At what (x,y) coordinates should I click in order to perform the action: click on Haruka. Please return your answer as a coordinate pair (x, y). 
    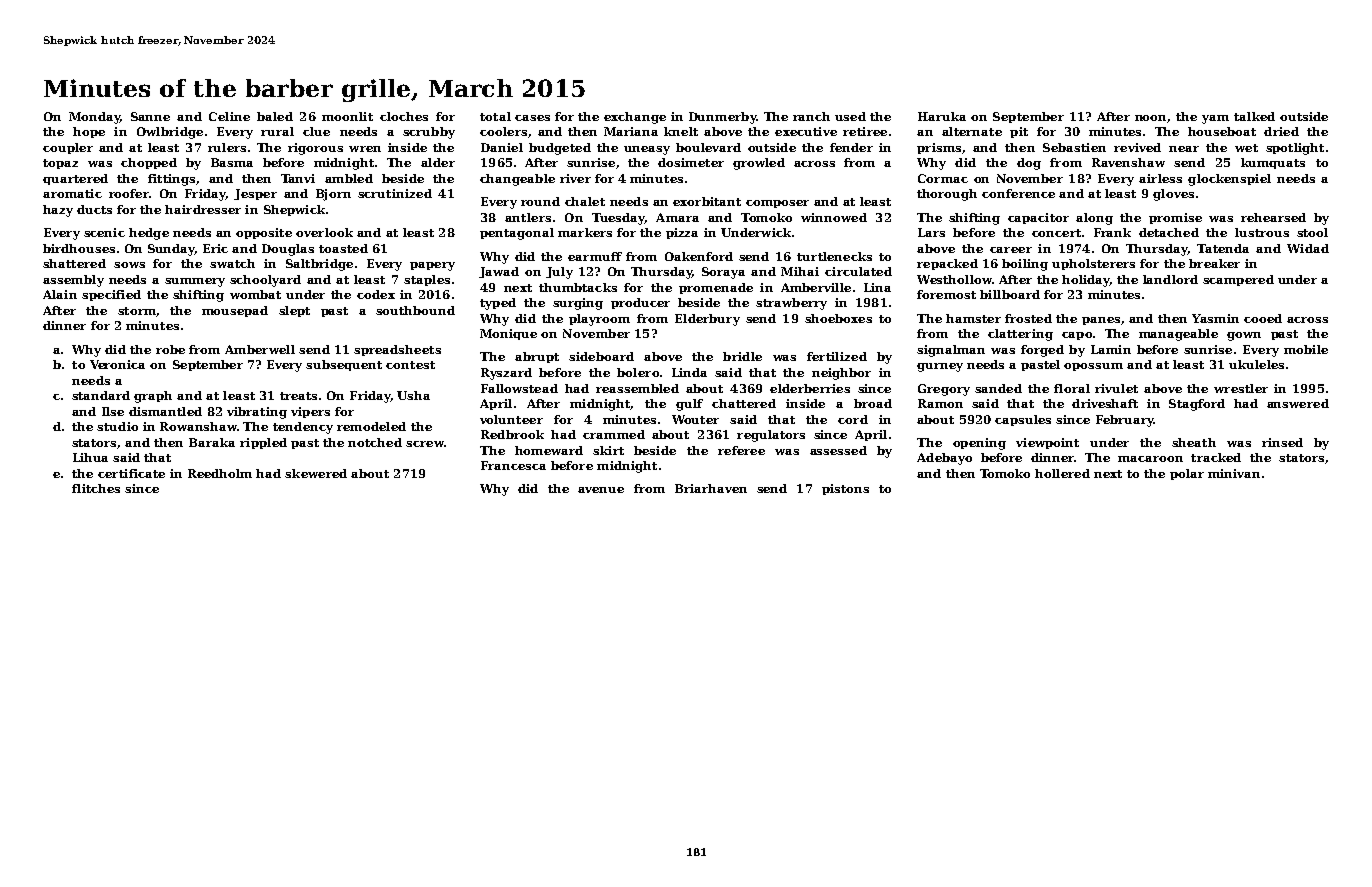
    Looking at the image, I should click on (942, 116).
